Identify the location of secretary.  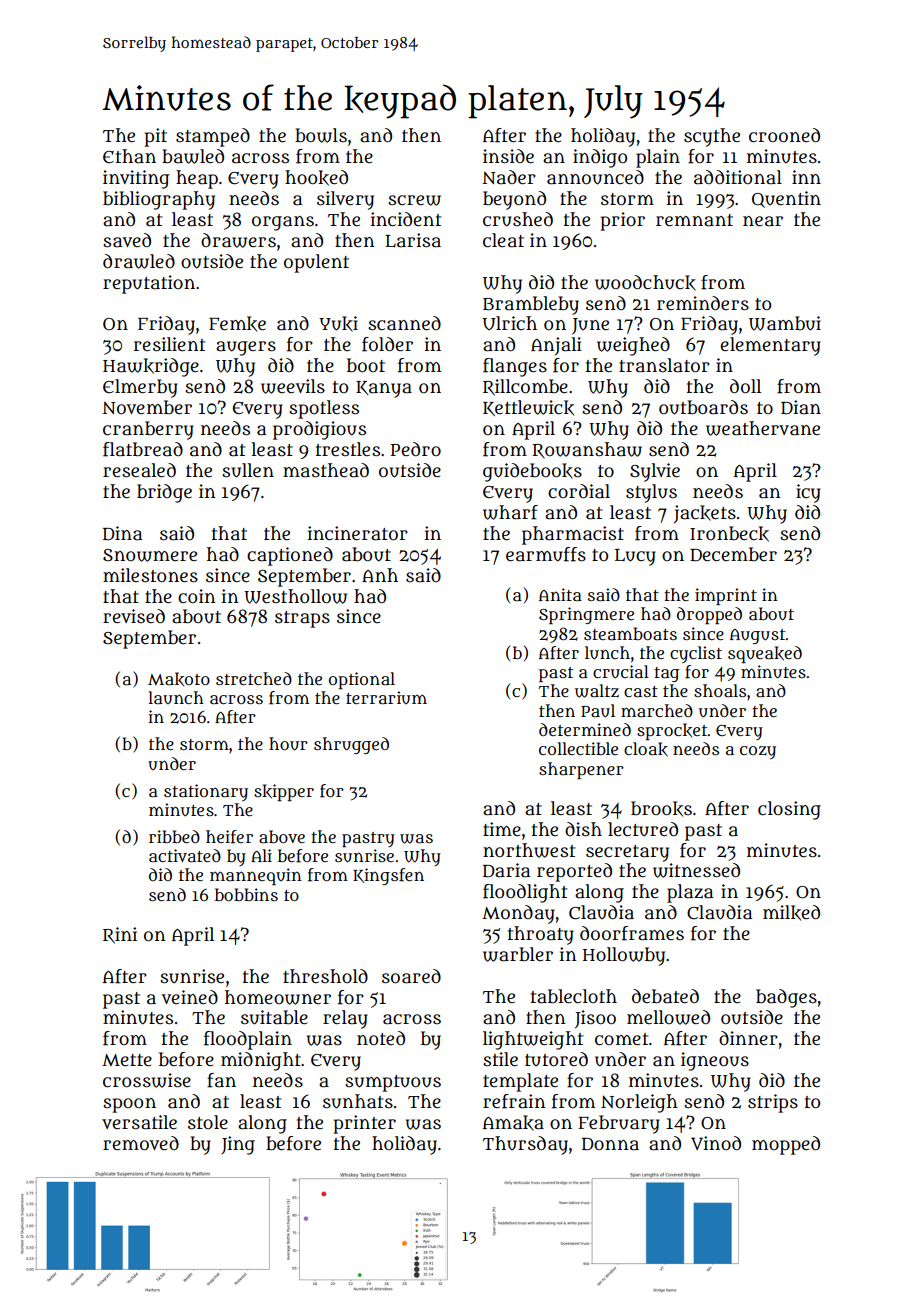
(627, 853).
